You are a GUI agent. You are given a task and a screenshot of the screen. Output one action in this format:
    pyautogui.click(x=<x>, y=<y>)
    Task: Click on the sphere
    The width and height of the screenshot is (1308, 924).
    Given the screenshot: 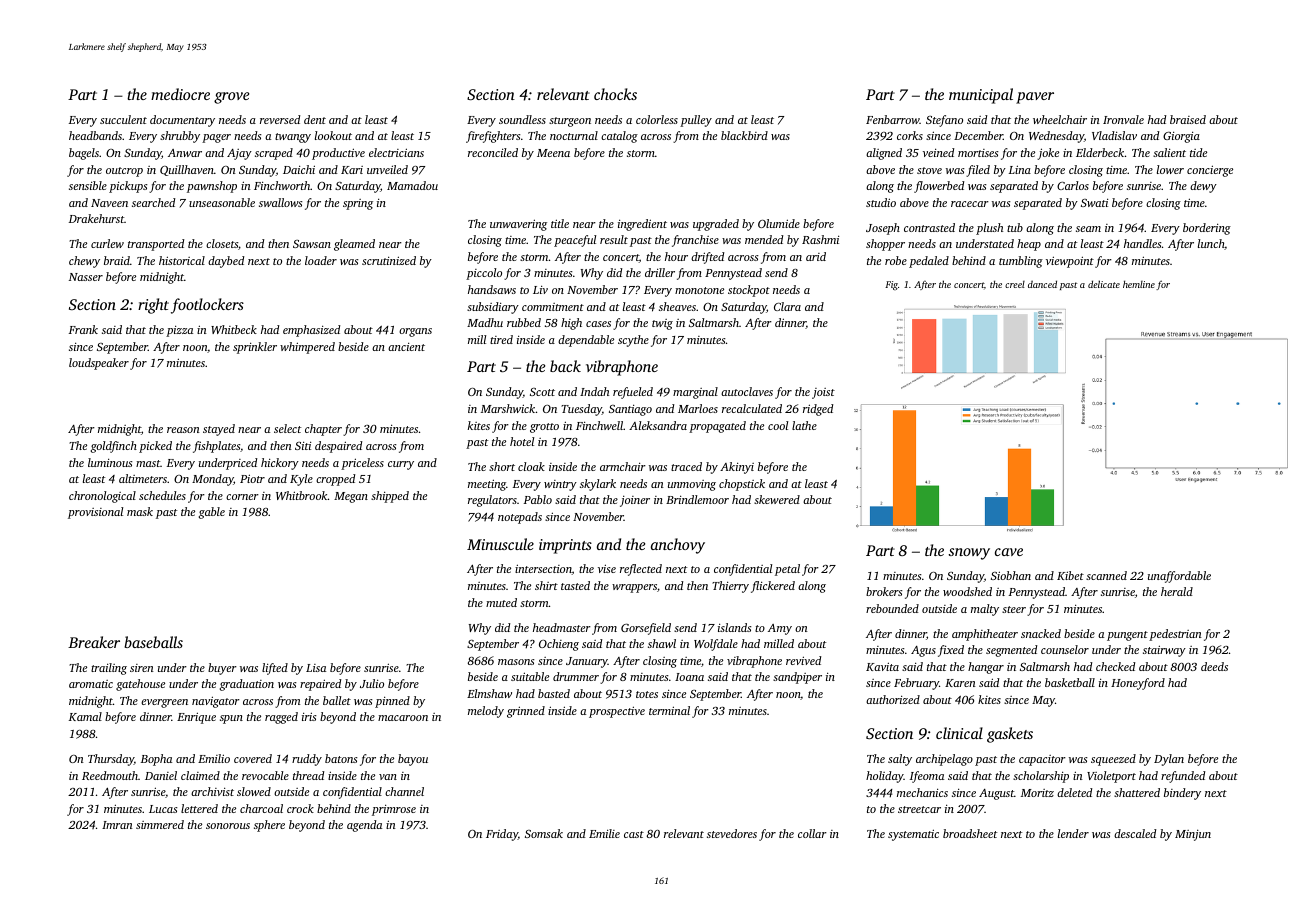 What is the action you would take?
    pyautogui.click(x=269, y=826)
